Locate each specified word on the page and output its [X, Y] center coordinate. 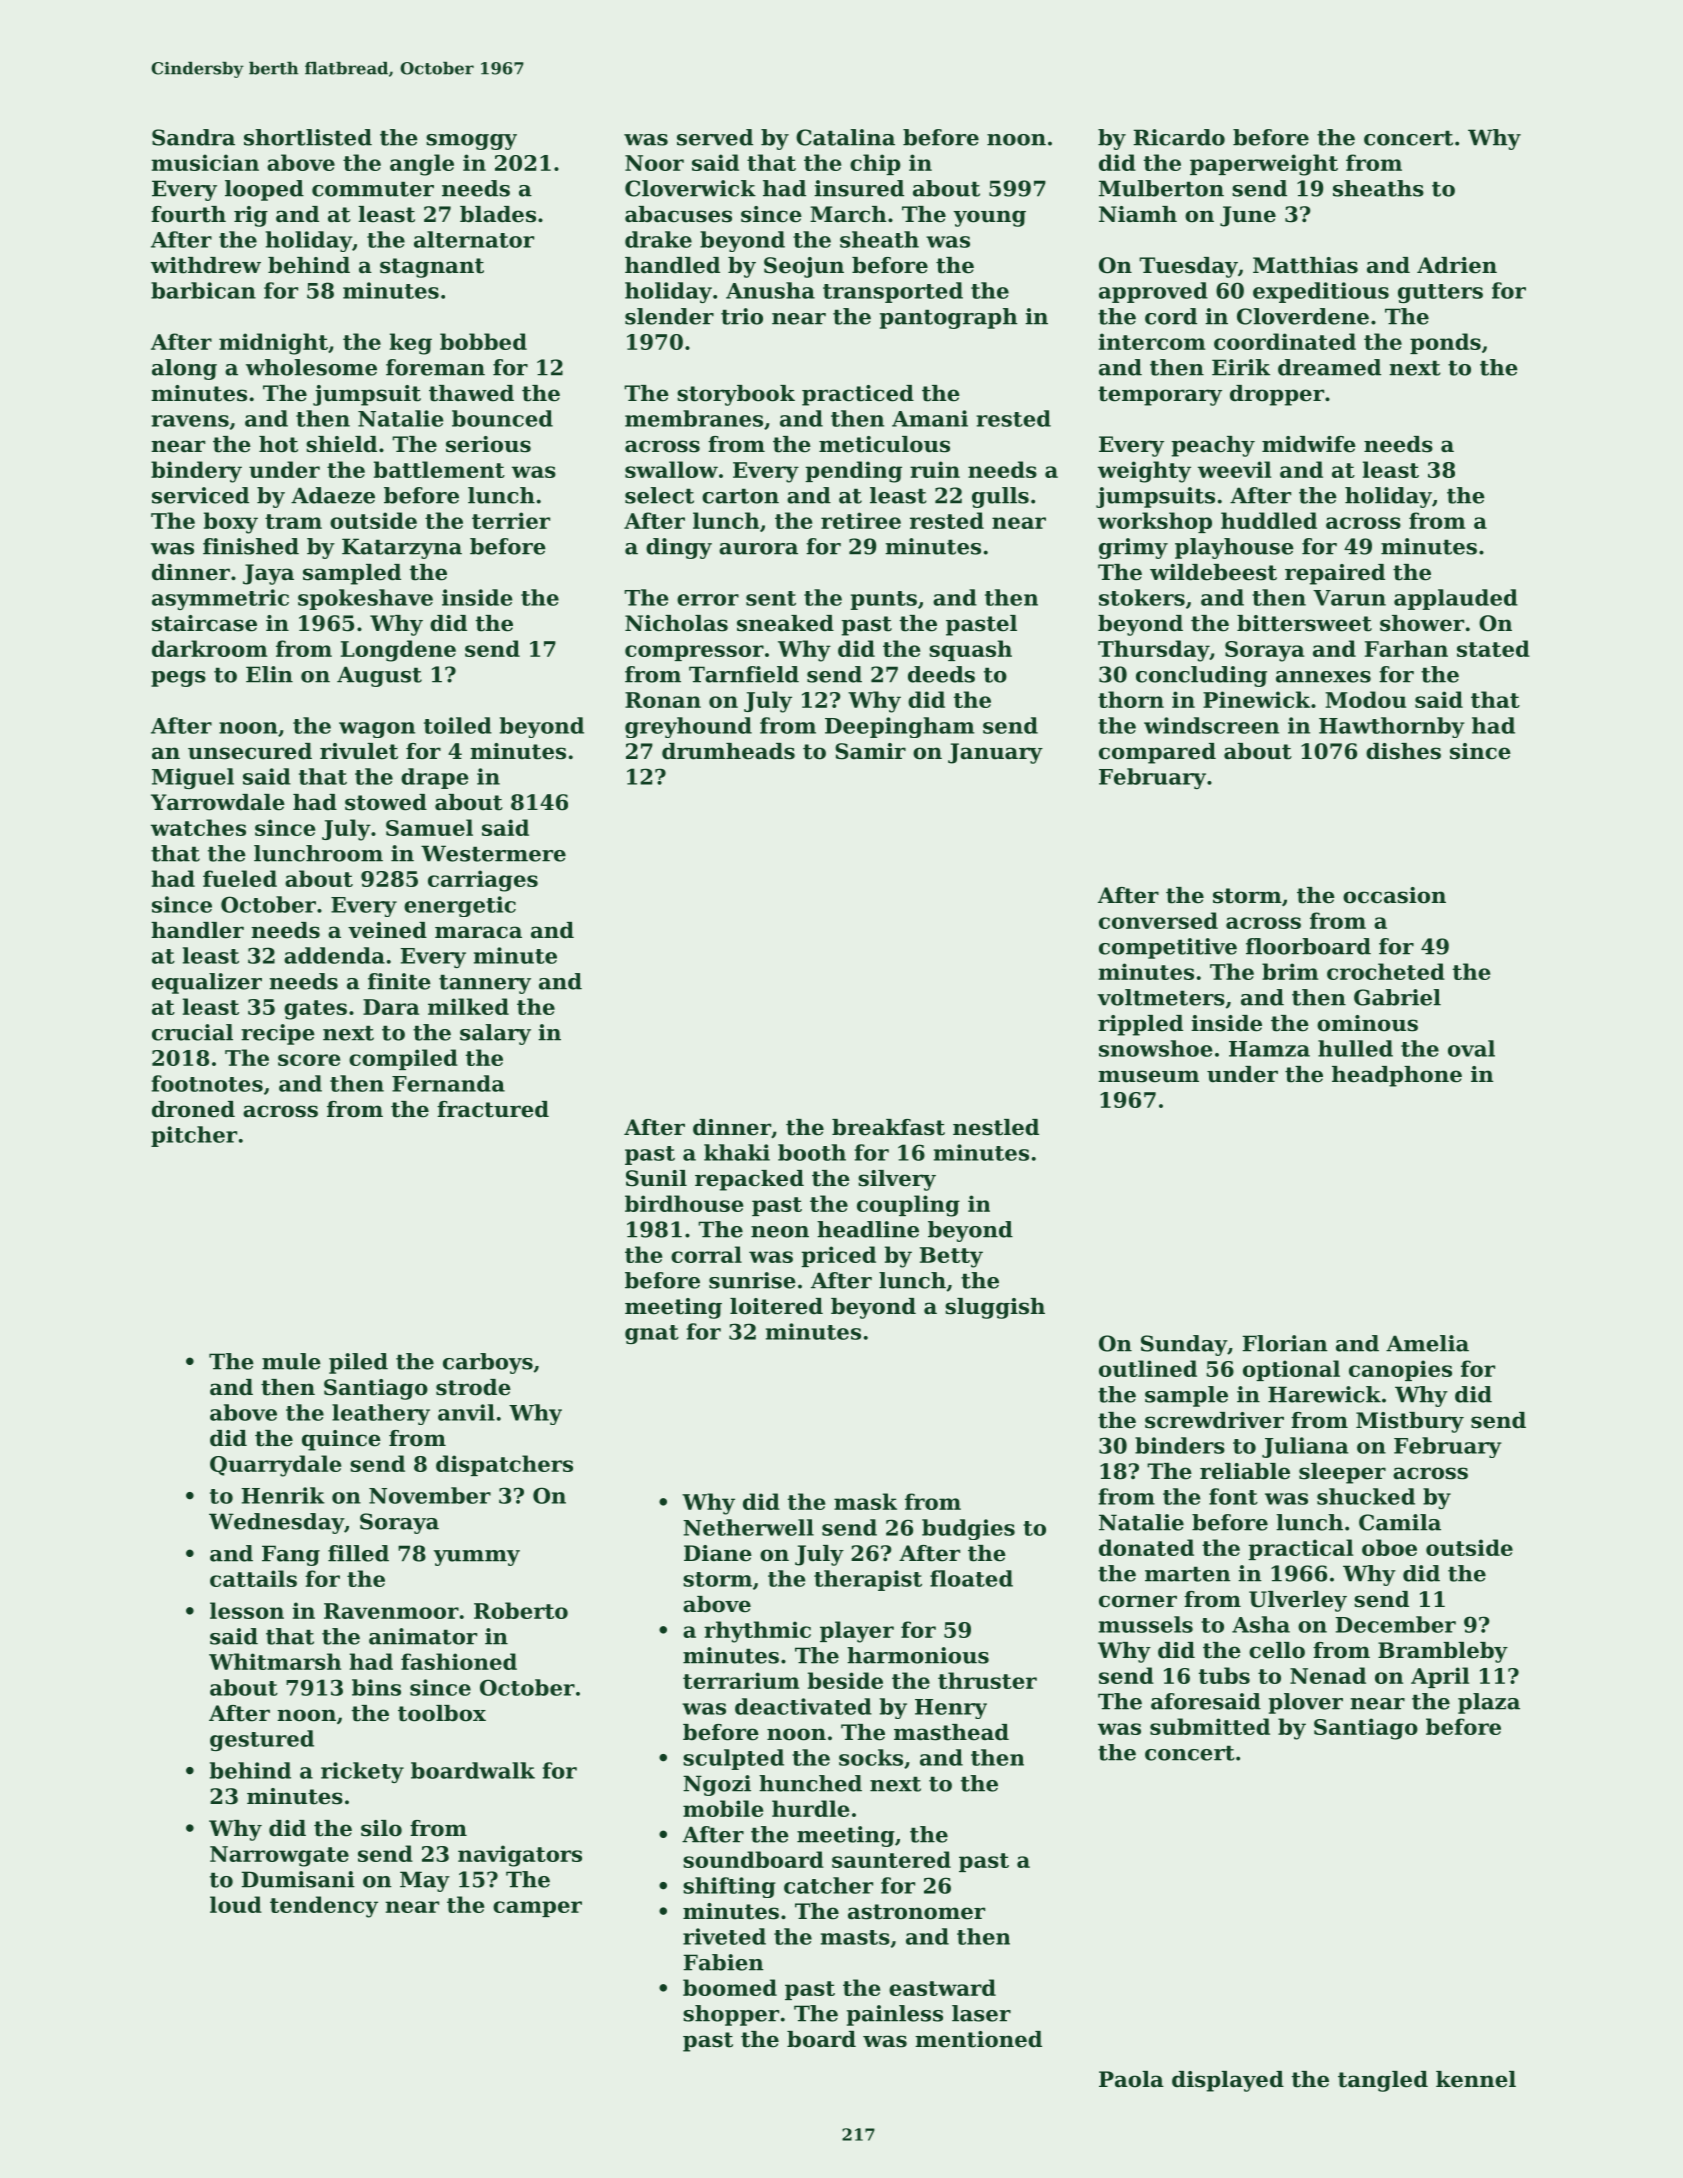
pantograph [949, 318]
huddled [1269, 520]
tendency [324, 1907]
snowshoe [1156, 1048]
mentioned [978, 2039]
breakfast [888, 1127]
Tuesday [1188, 267]
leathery [381, 1414]
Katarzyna [402, 548]
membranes [694, 418]
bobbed [483, 341]
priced [838, 1256]
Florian [1285, 1343]
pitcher [194, 1136]
